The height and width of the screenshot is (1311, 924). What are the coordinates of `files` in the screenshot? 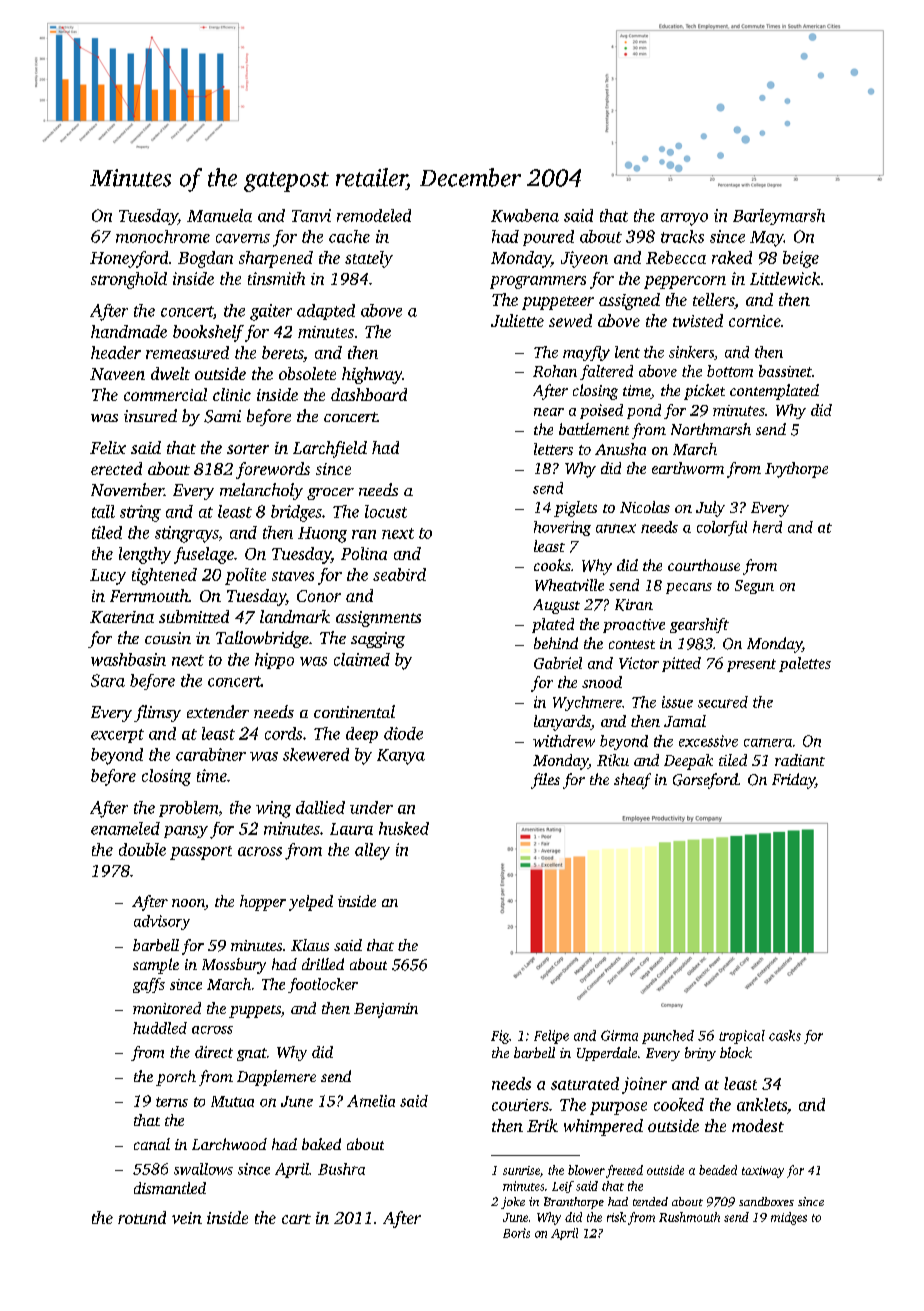 It's located at (545, 781).
